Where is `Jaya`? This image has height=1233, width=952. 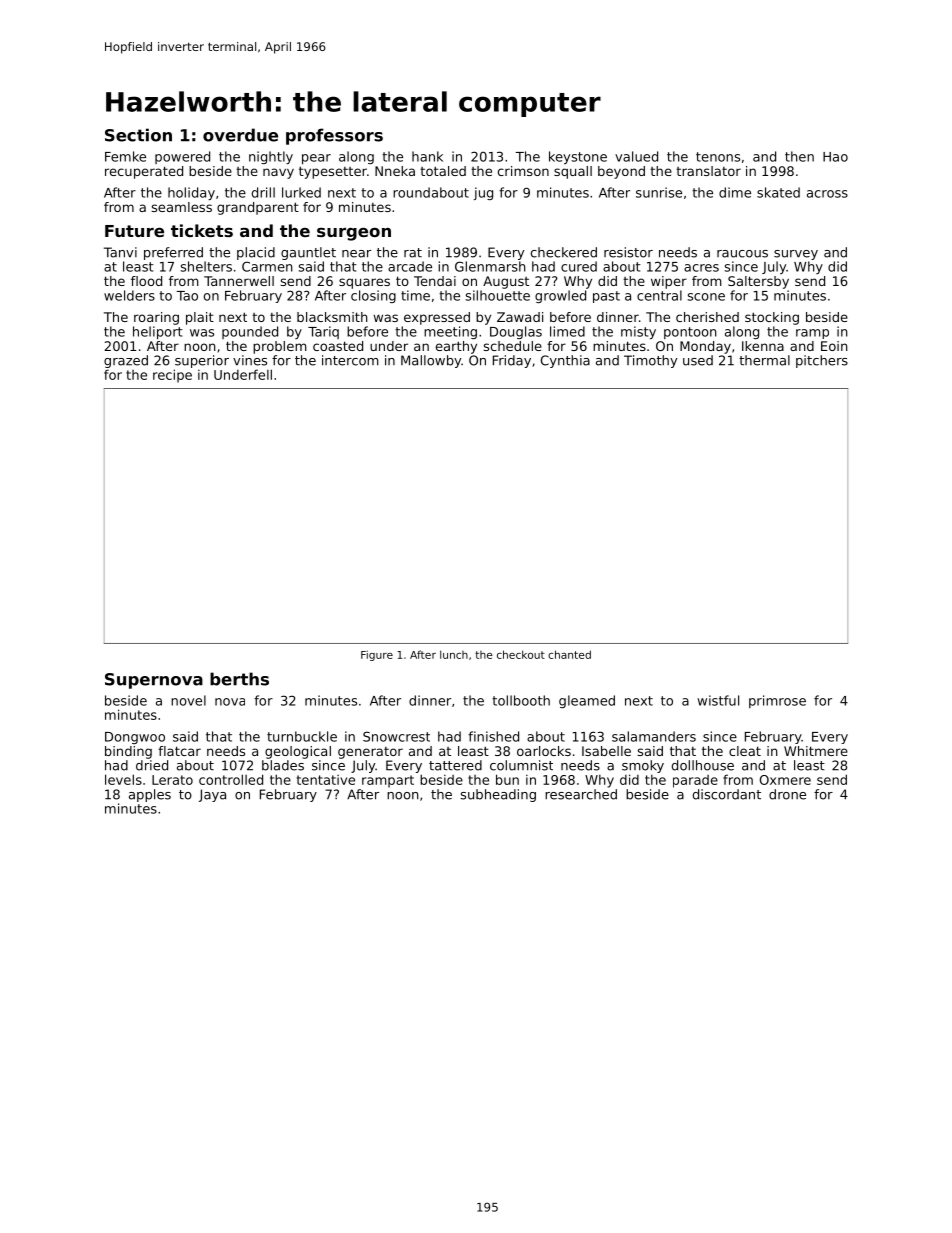 Jaya is located at coordinates (212, 795).
